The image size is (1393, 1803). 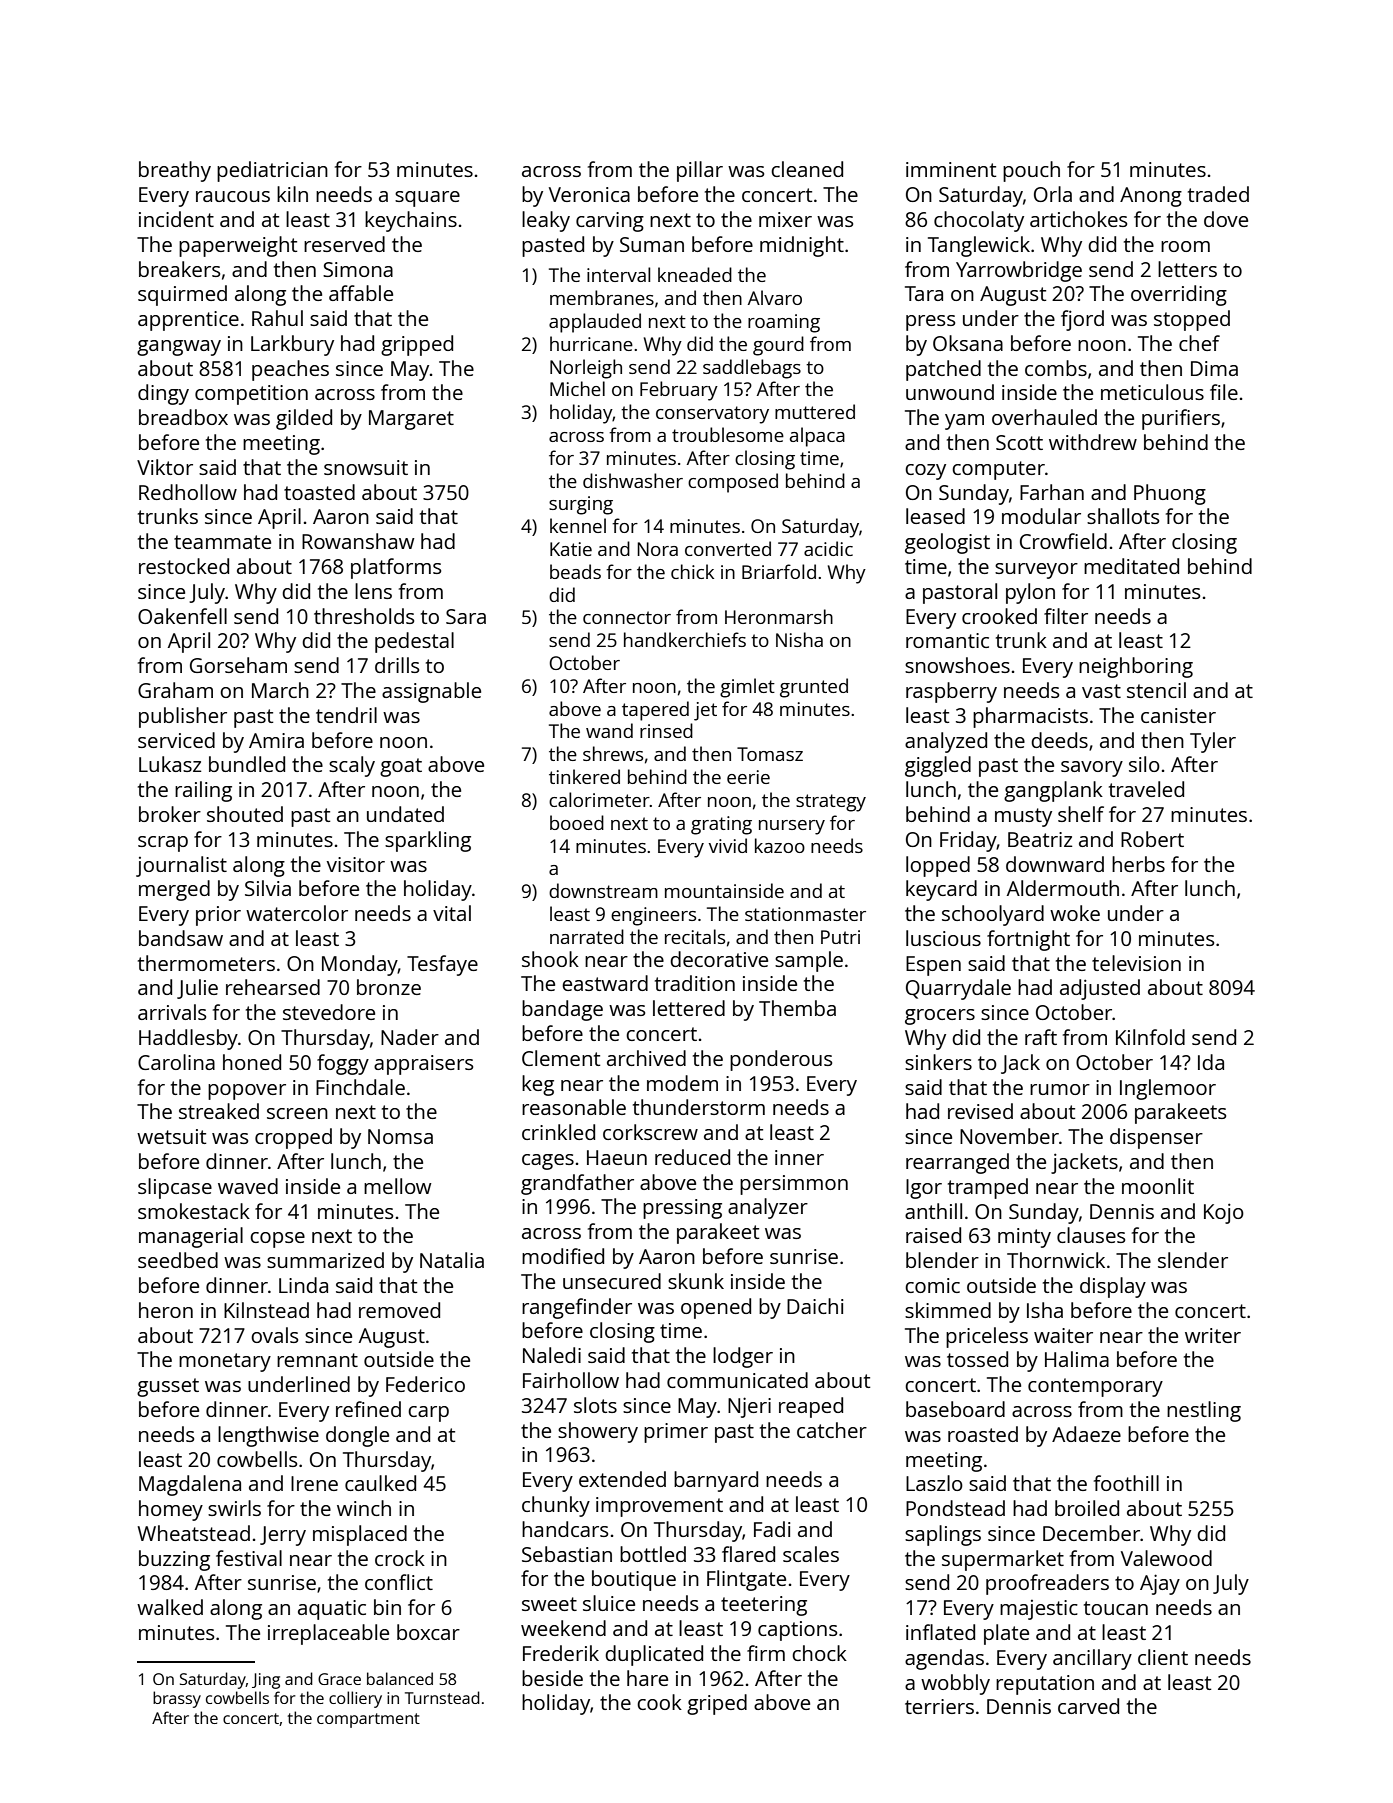 I want to click on Igor, so click(x=924, y=1189).
